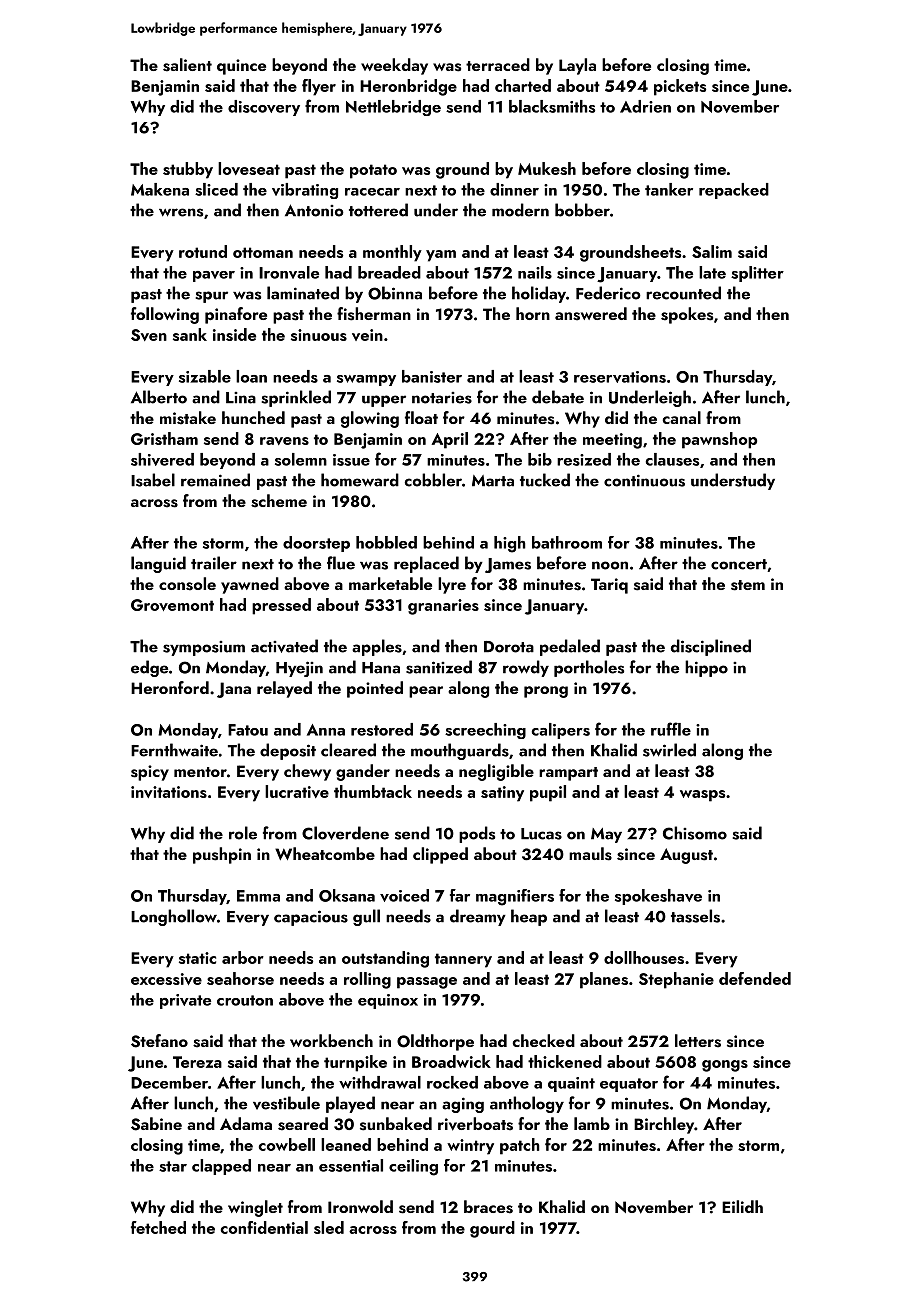 This screenshot has width=924, height=1314. I want to click on defended, so click(755, 978).
